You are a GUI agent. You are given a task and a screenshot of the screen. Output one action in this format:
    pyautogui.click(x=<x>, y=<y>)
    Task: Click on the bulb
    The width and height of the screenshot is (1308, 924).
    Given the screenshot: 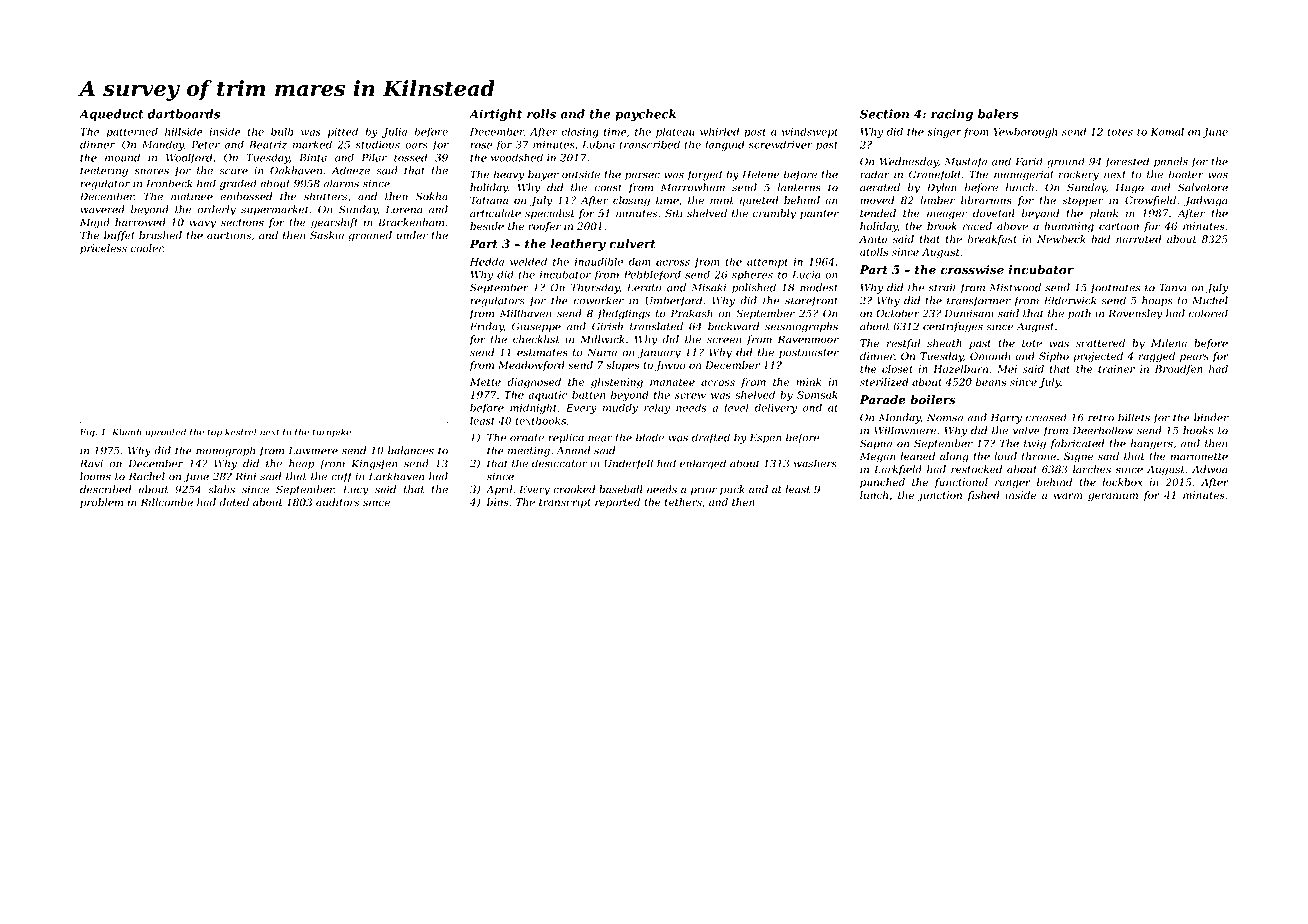 What is the action you would take?
    pyautogui.click(x=282, y=131)
